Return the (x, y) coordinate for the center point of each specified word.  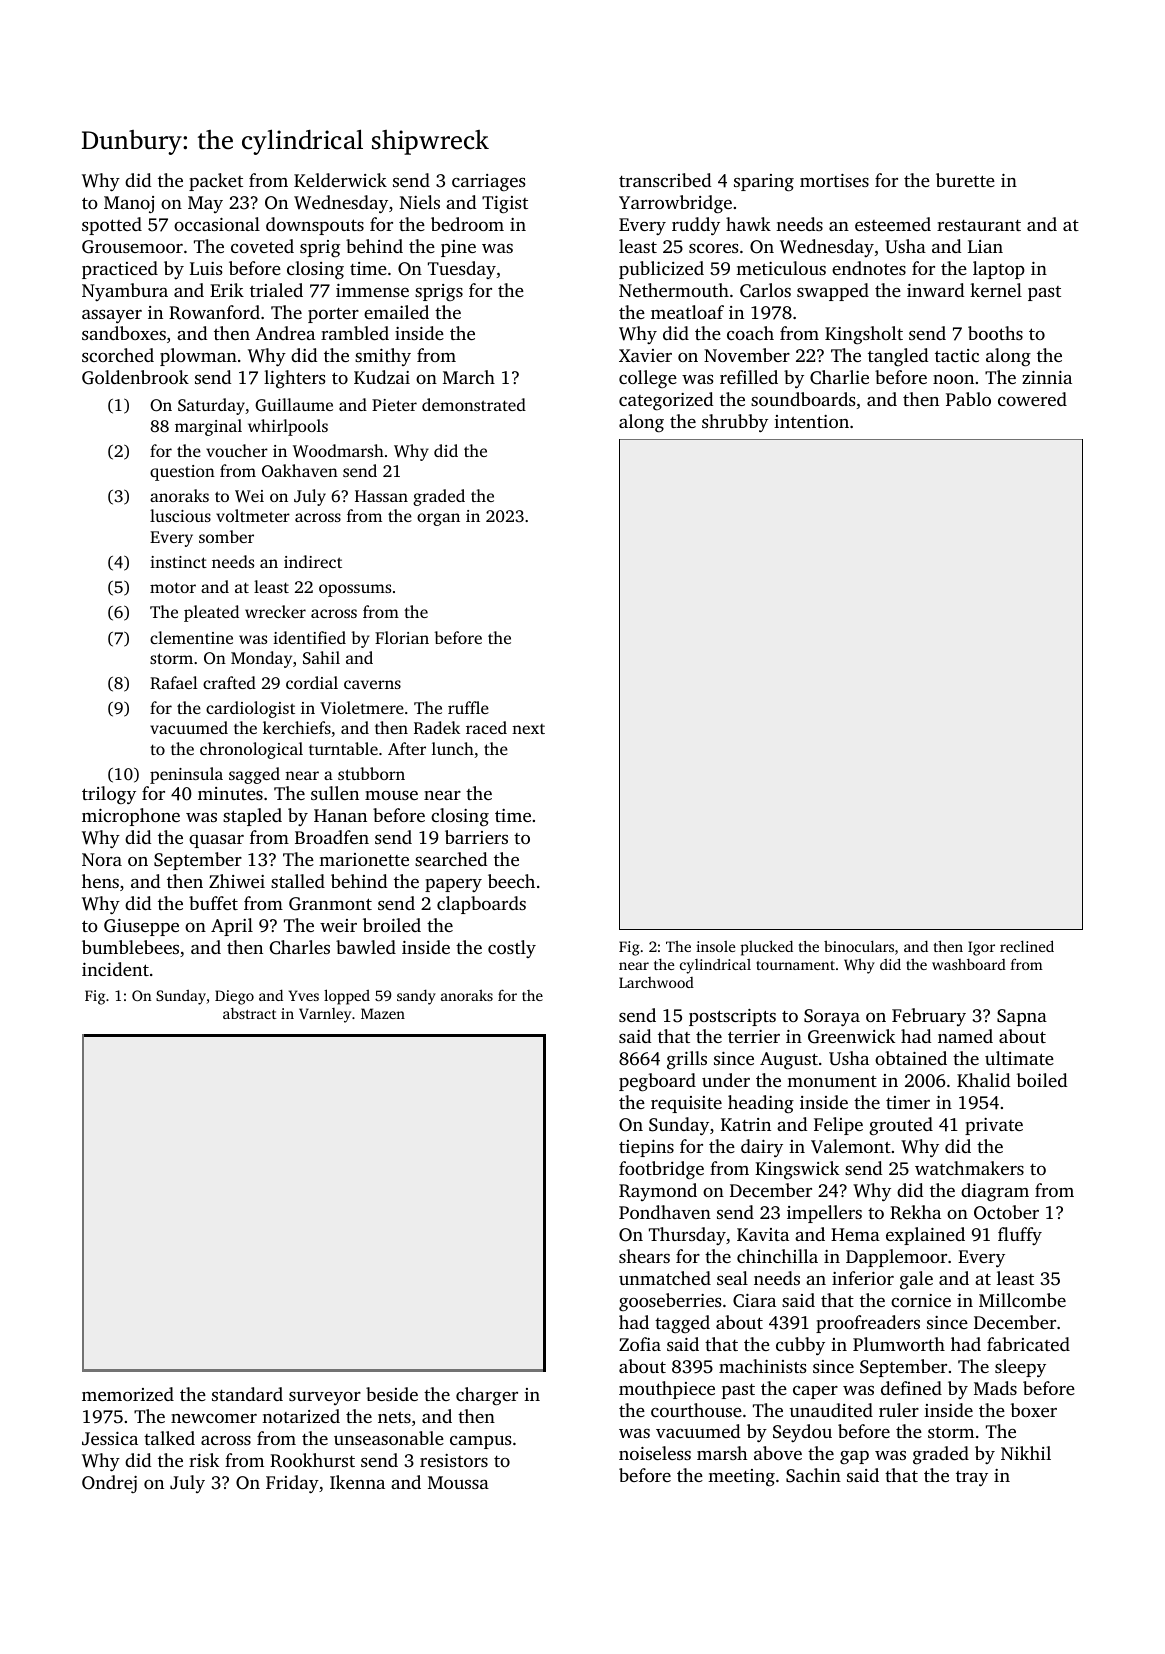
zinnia (1047, 377)
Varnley (325, 1015)
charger (487, 1396)
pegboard (657, 1082)
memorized (128, 1394)
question (182, 473)
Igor (981, 948)
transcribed (665, 180)
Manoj (129, 204)
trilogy (109, 795)
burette (965, 180)
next (528, 729)
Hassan (381, 496)
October (1006, 1212)
